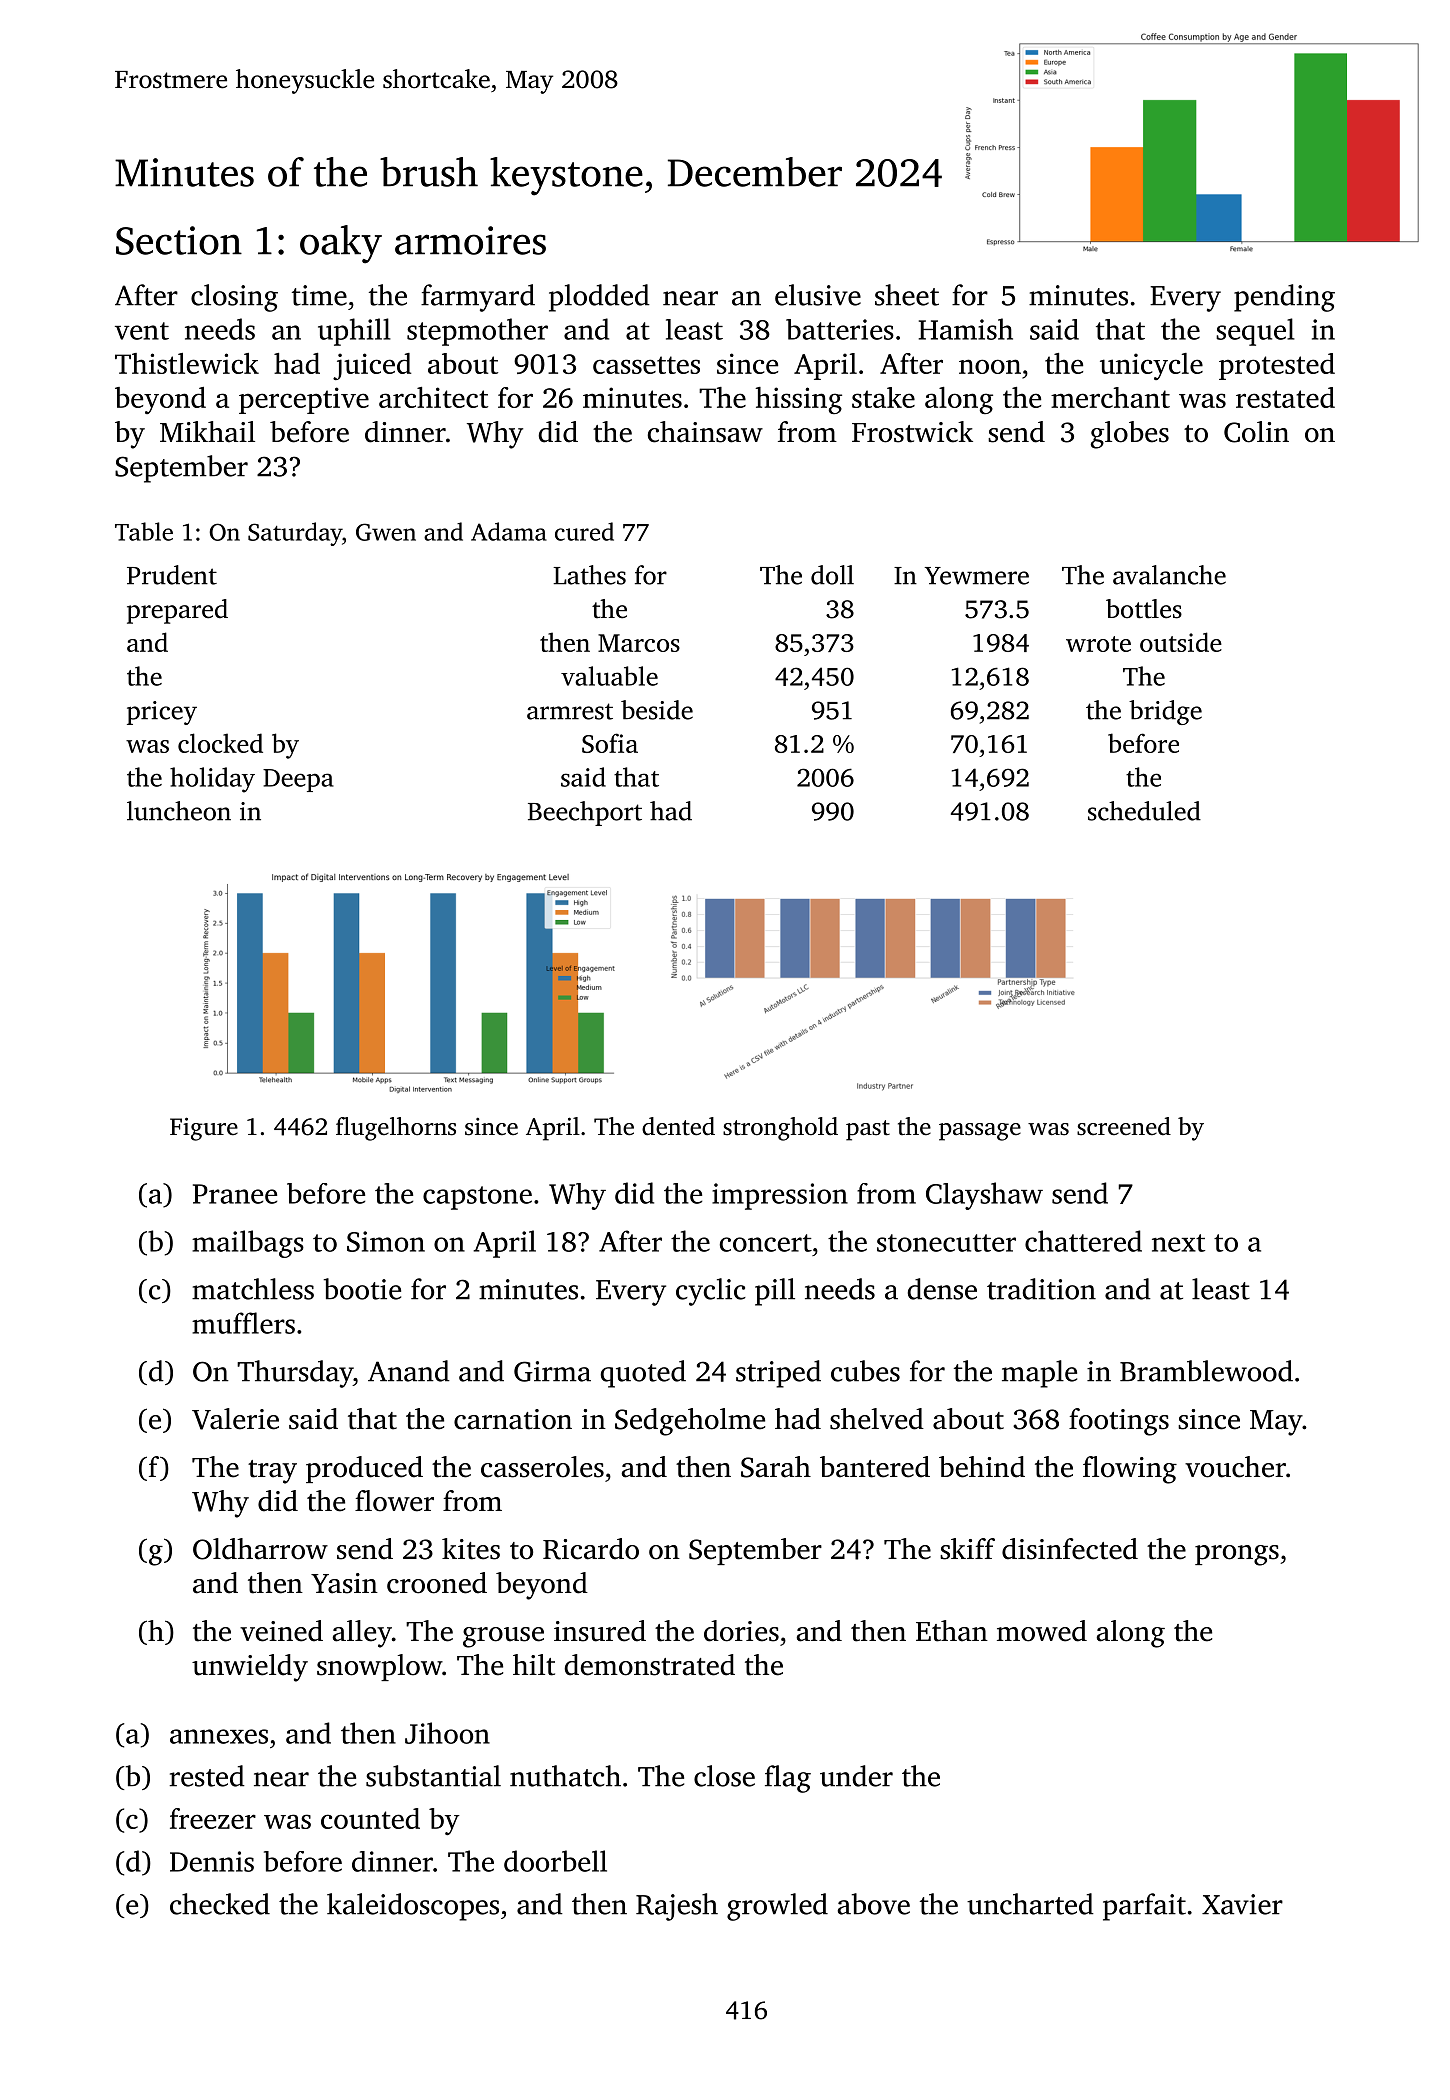 This screenshot has height=2100, width=1450. I want to click on Yasin, so click(344, 1583).
